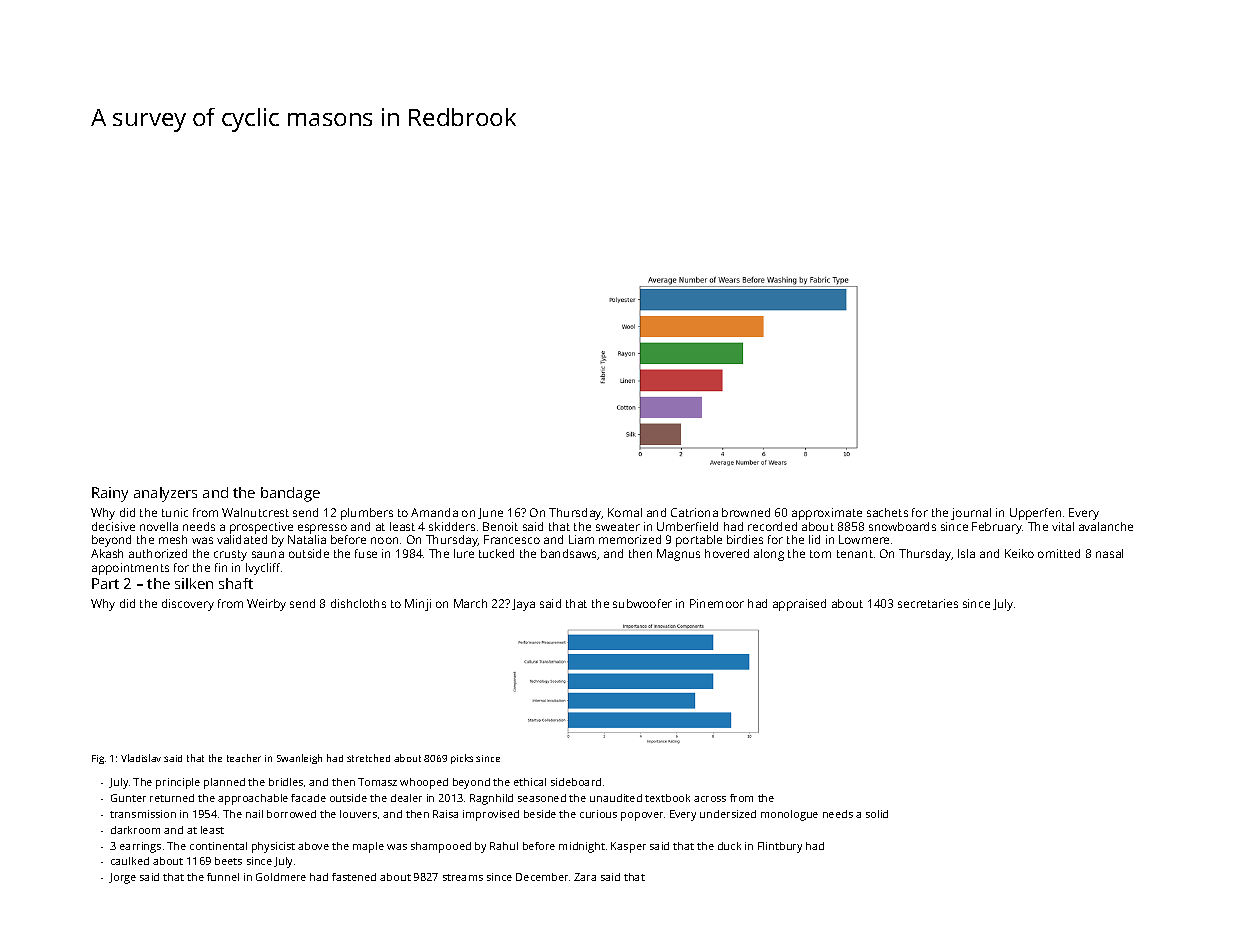 The width and height of the screenshot is (1233, 952). I want to click on nasal, so click(1109, 553).
